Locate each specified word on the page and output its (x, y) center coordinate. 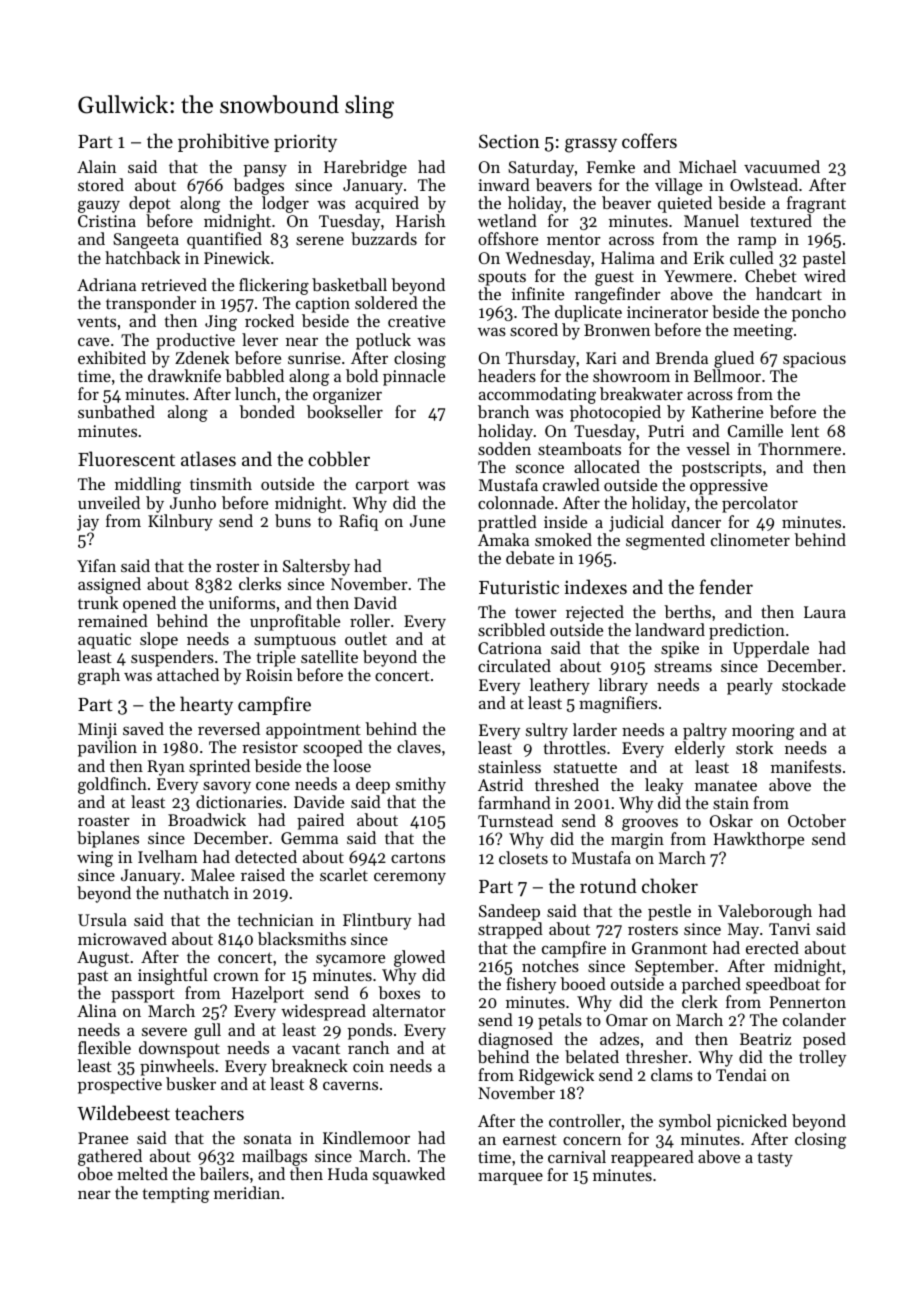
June (427, 521)
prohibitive (223, 142)
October (817, 820)
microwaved (122, 938)
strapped (510, 930)
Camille (755, 430)
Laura (825, 612)
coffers (649, 140)
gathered (110, 1157)
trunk (98, 602)
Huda (348, 1173)
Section (509, 141)
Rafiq (358, 522)
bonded (267, 411)
